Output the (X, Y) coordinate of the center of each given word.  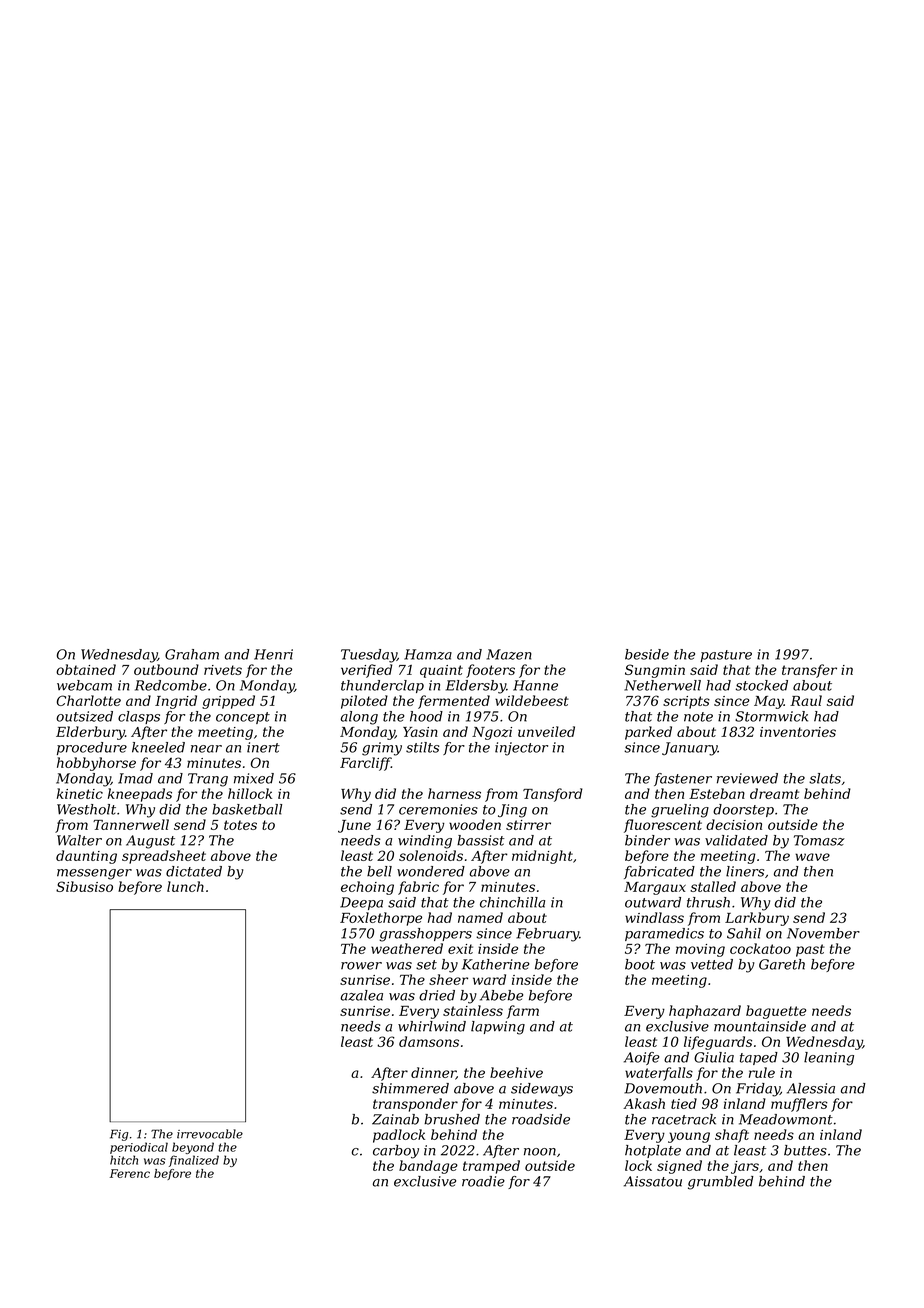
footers (490, 671)
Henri (273, 654)
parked (648, 733)
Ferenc (130, 1173)
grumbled (721, 1183)
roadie (483, 1181)
